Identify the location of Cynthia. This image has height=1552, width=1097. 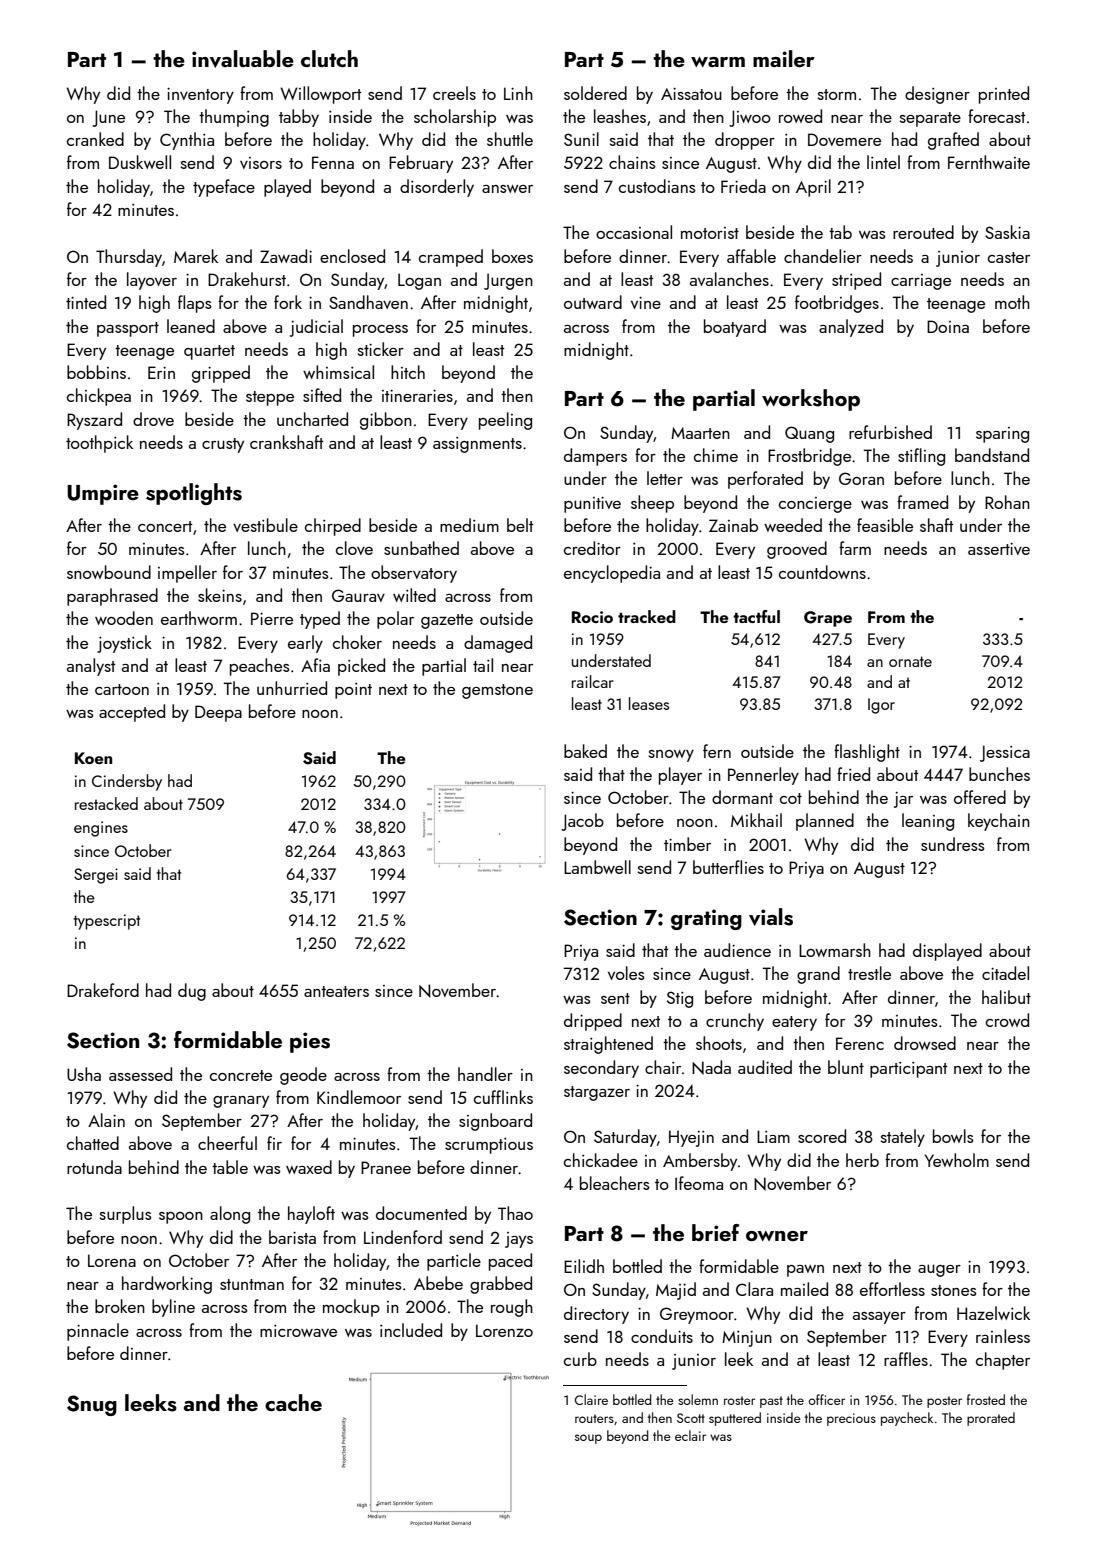
(187, 141).
